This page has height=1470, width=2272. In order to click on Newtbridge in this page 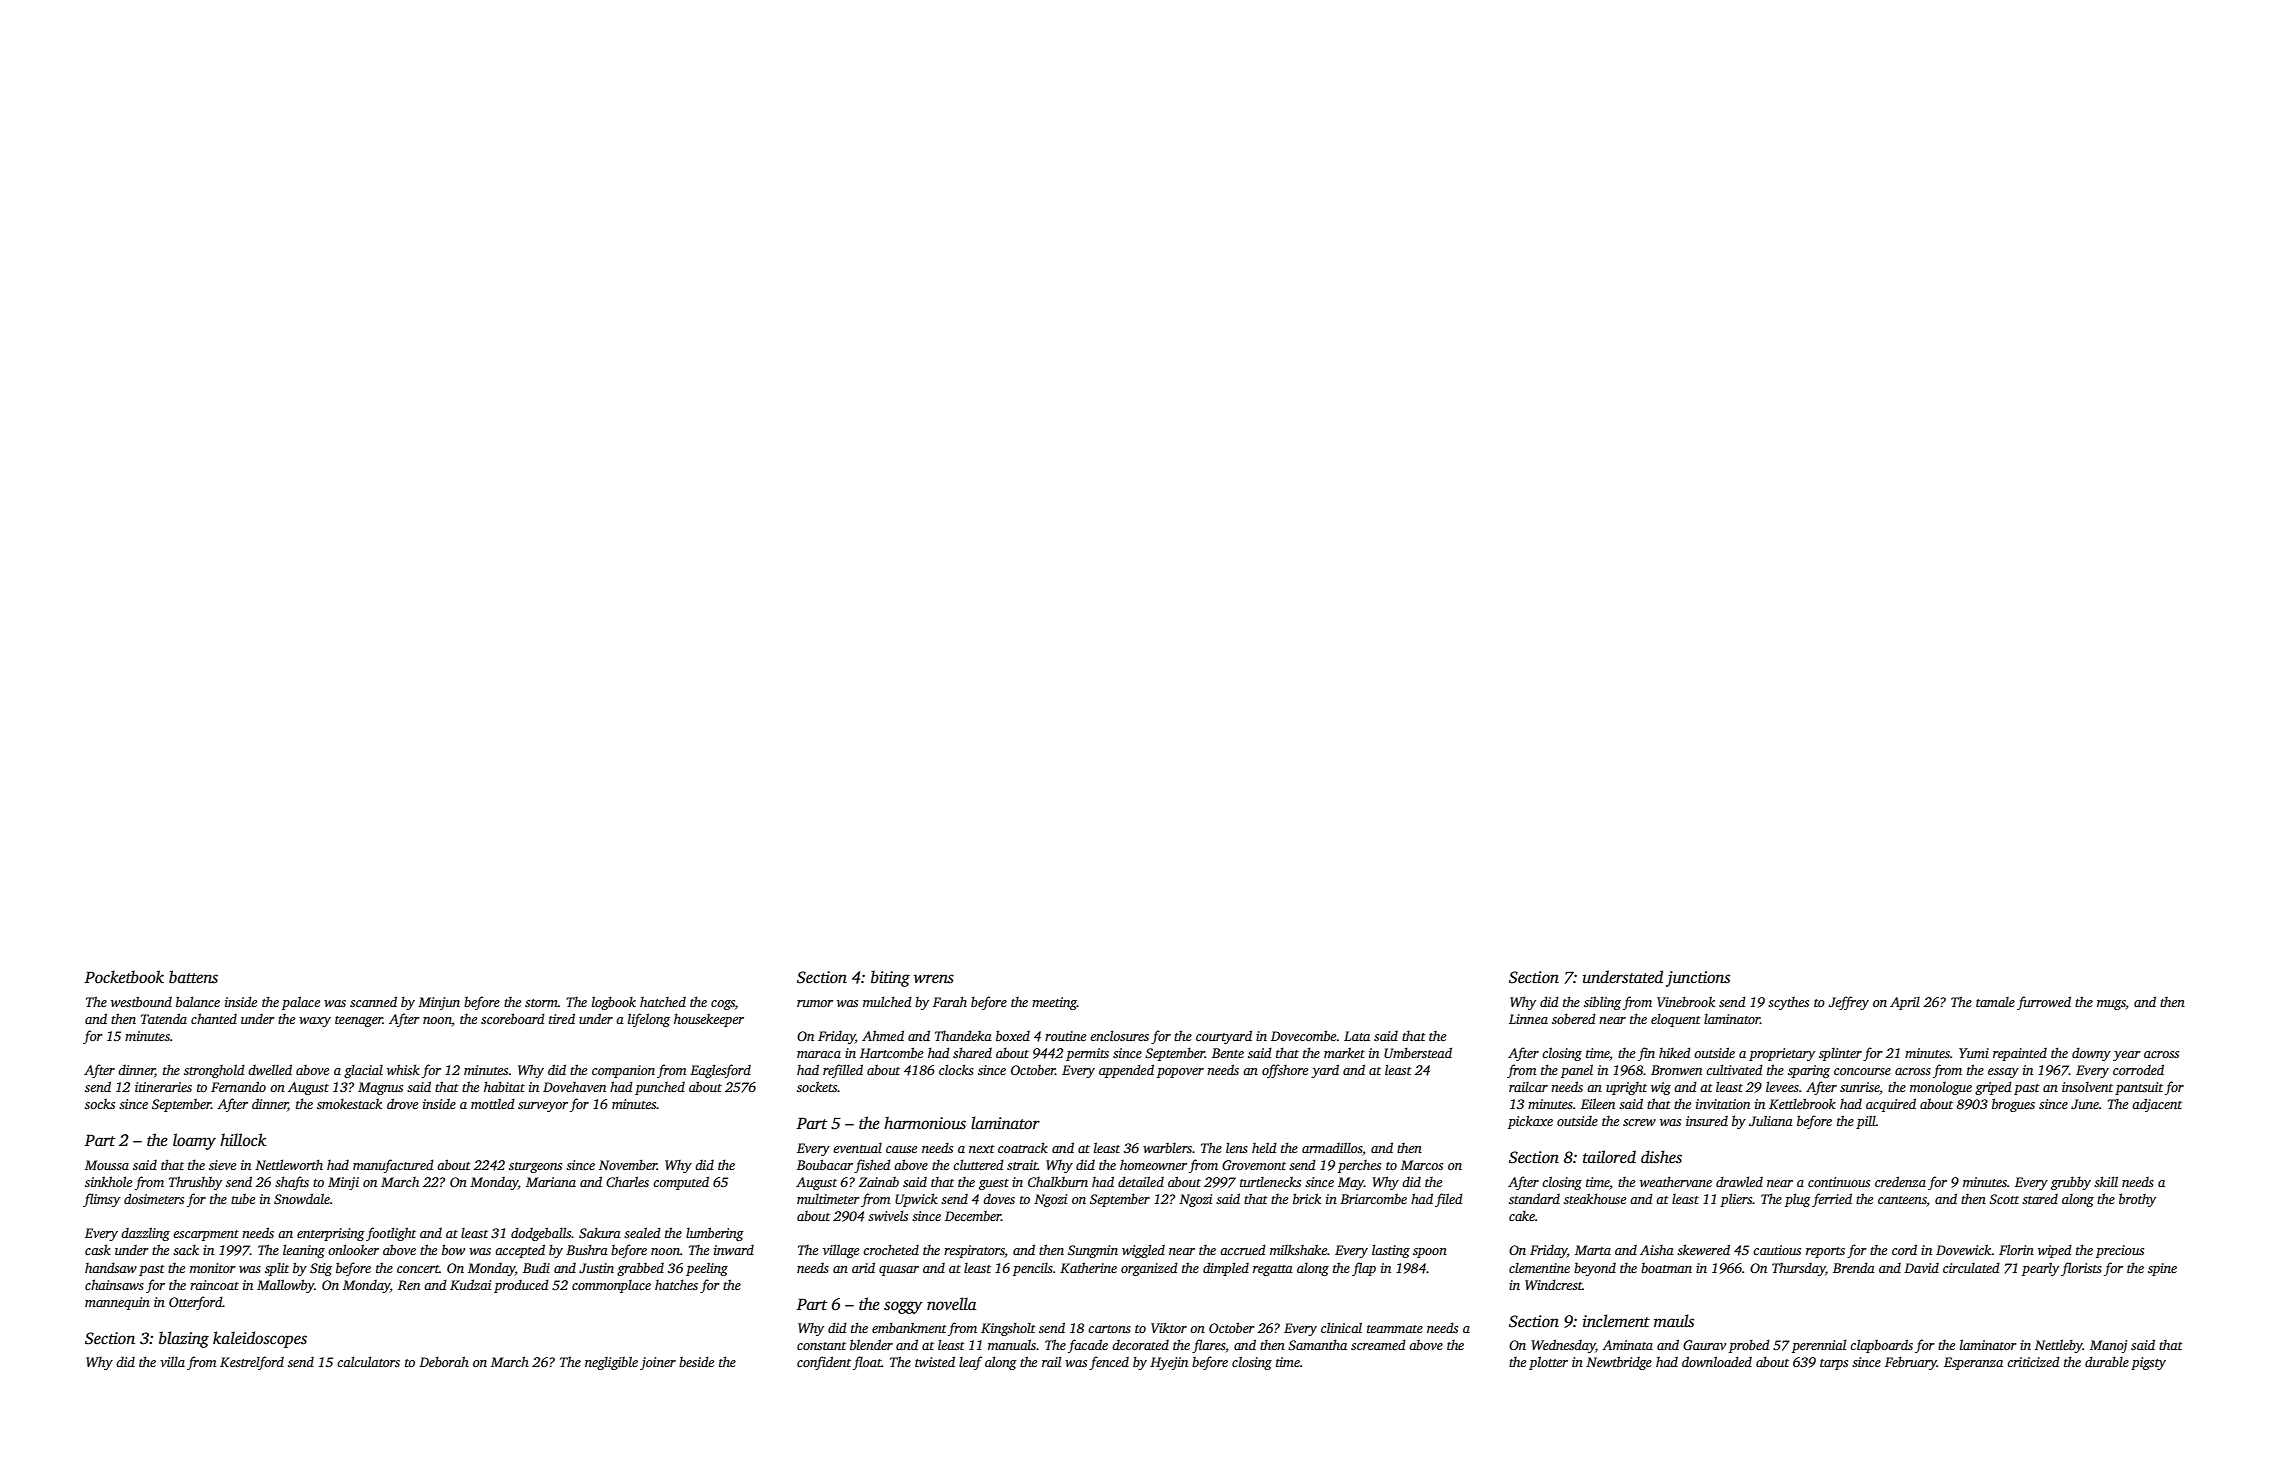, I will do `click(1619, 1363)`.
